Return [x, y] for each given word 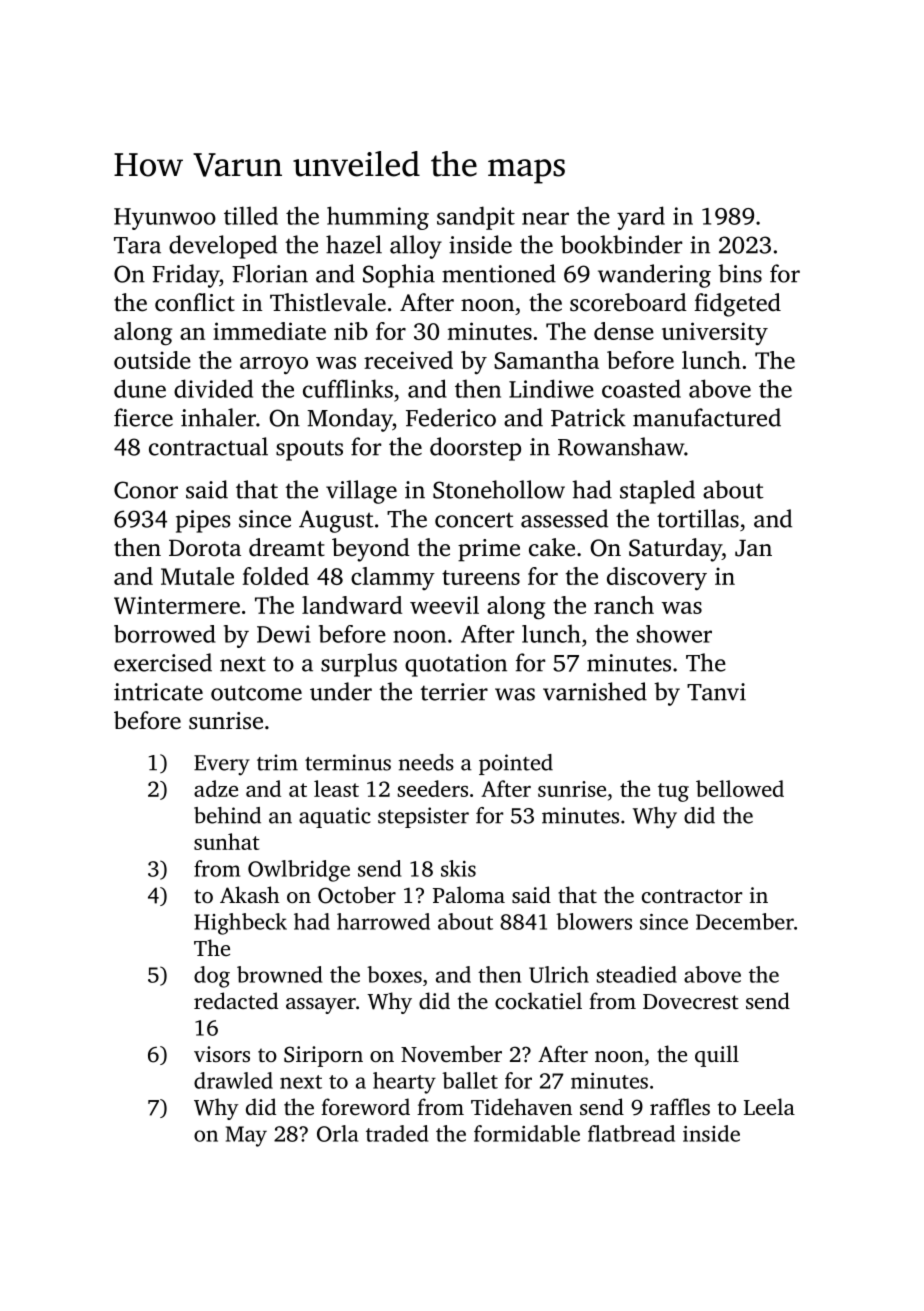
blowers [594, 921]
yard [641, 218]
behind [227, 815]
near [545, 218]
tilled [251, 215]
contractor [692, 896]
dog [212, 977]
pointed [516, 764]
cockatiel [538, 1000]
